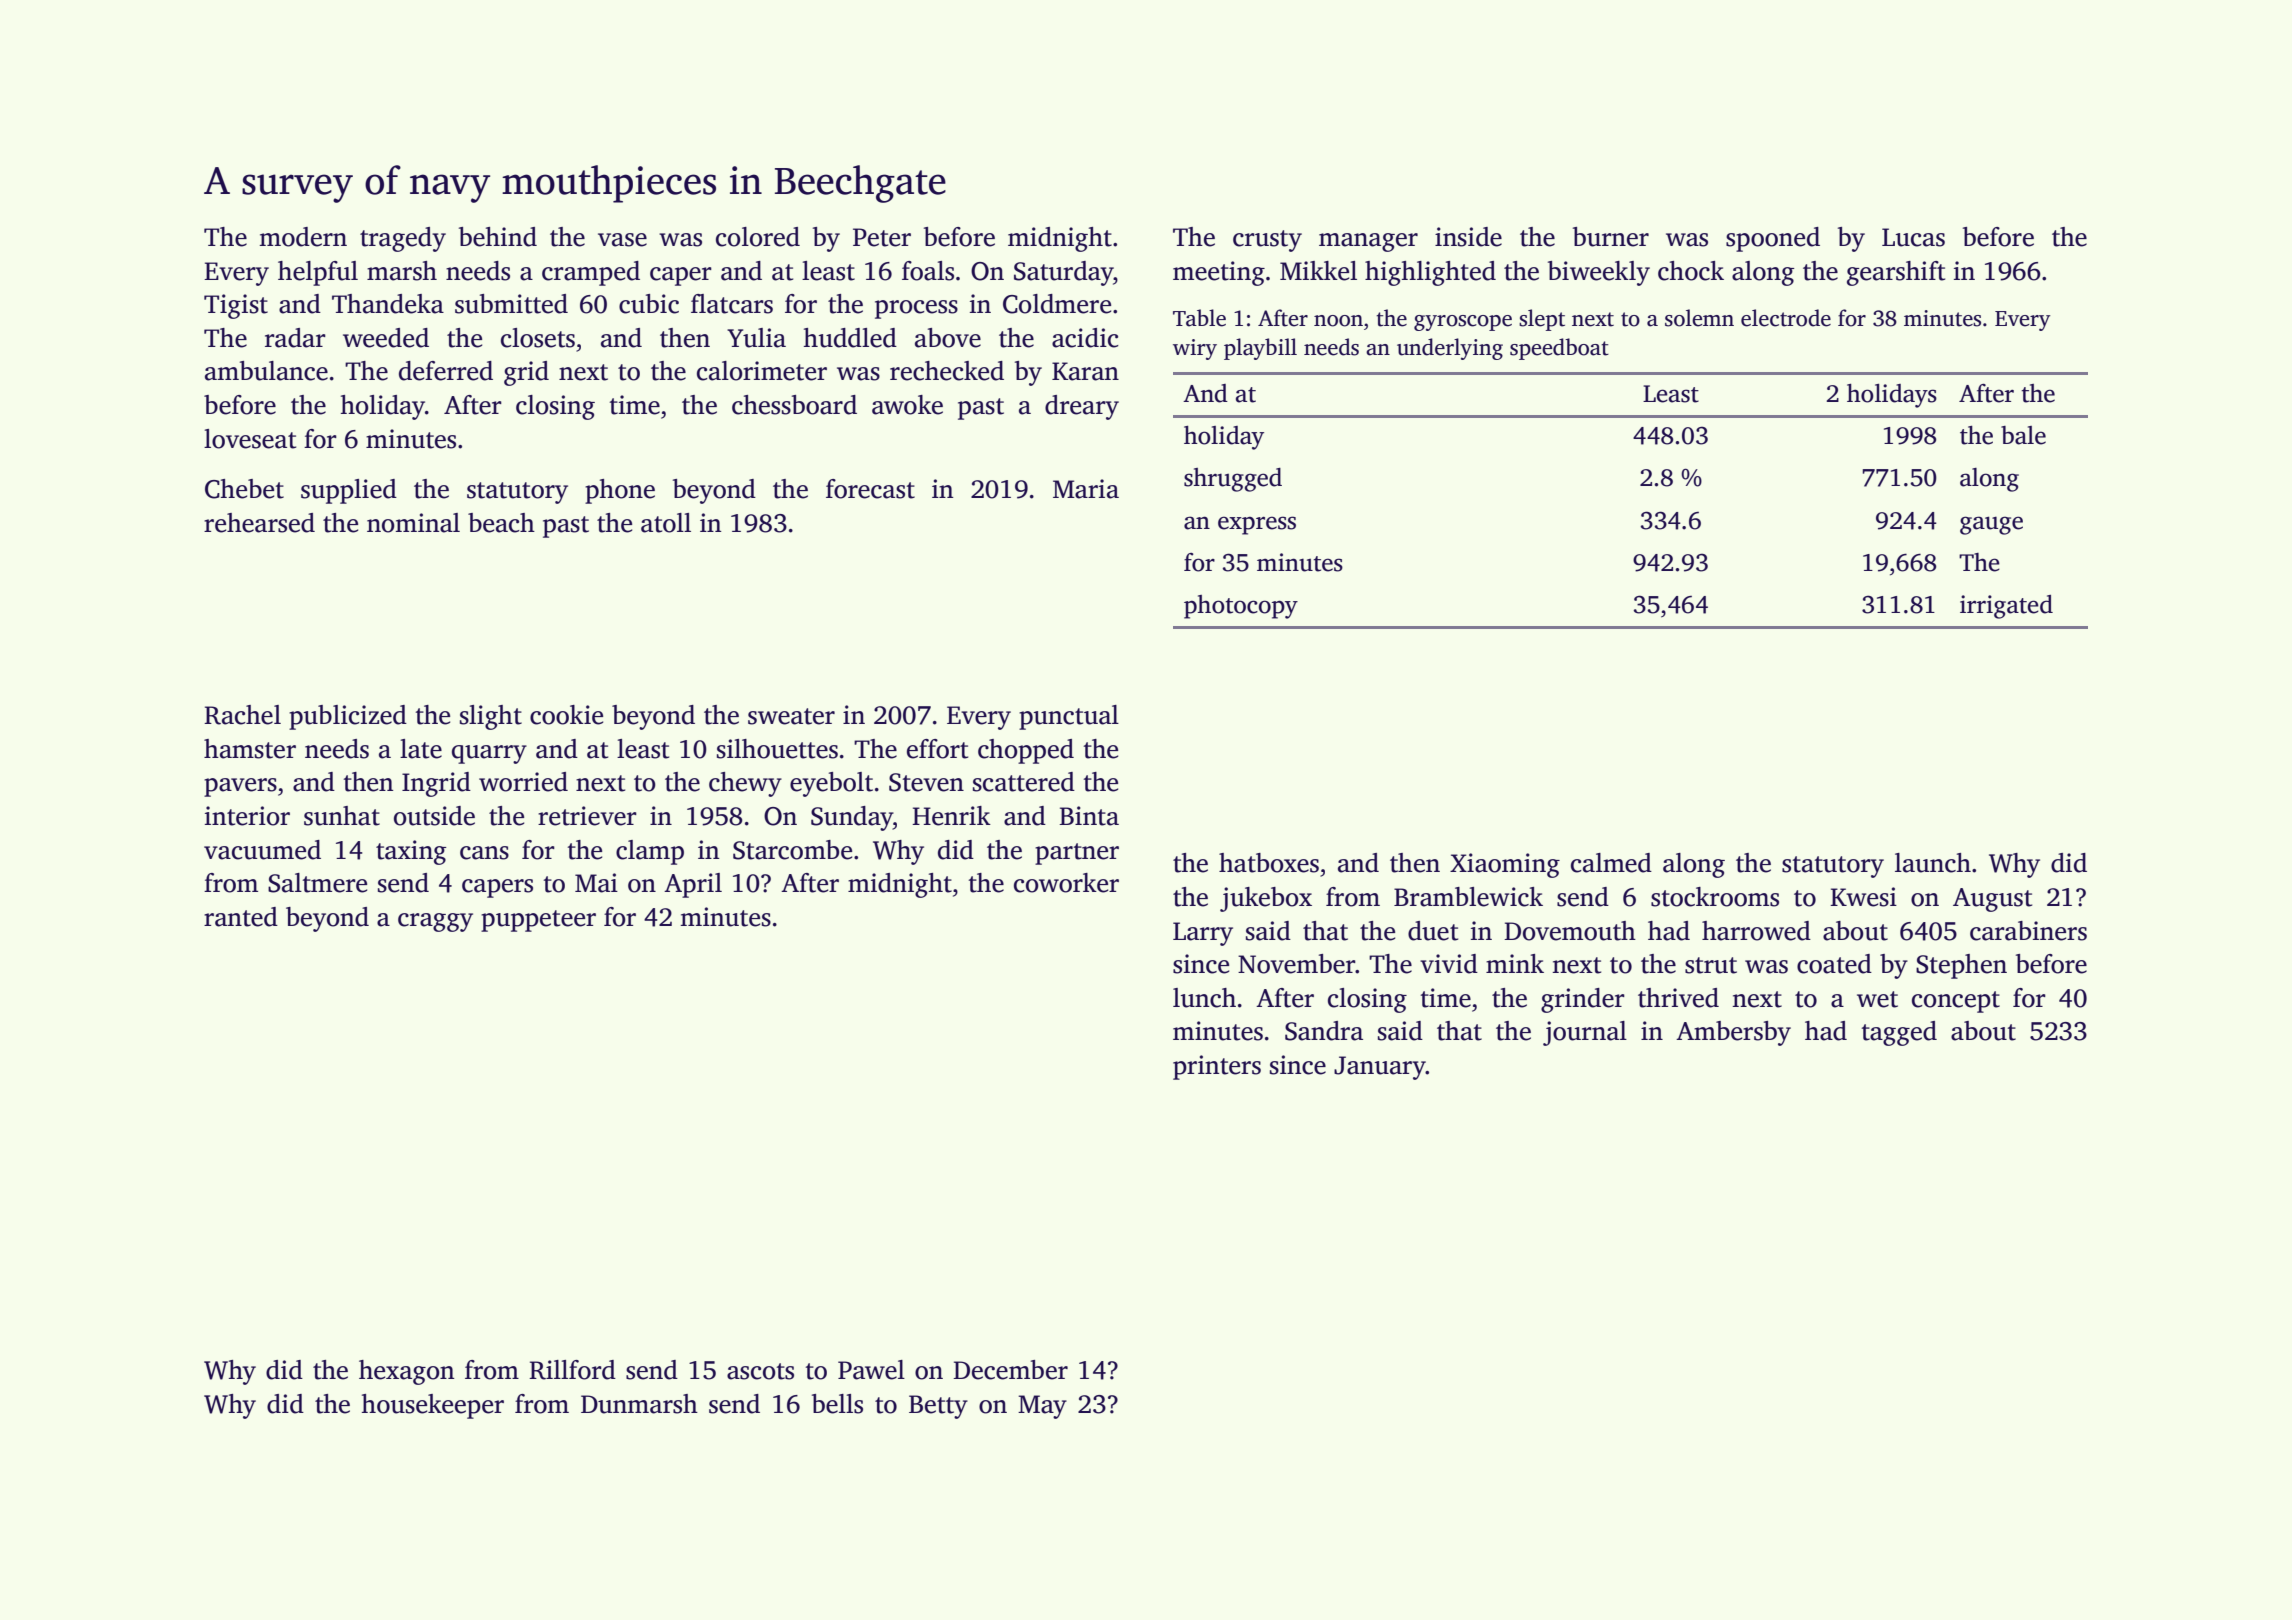 This image has height=1620, width=2292. I want to click on radar, so click(295, 338).
